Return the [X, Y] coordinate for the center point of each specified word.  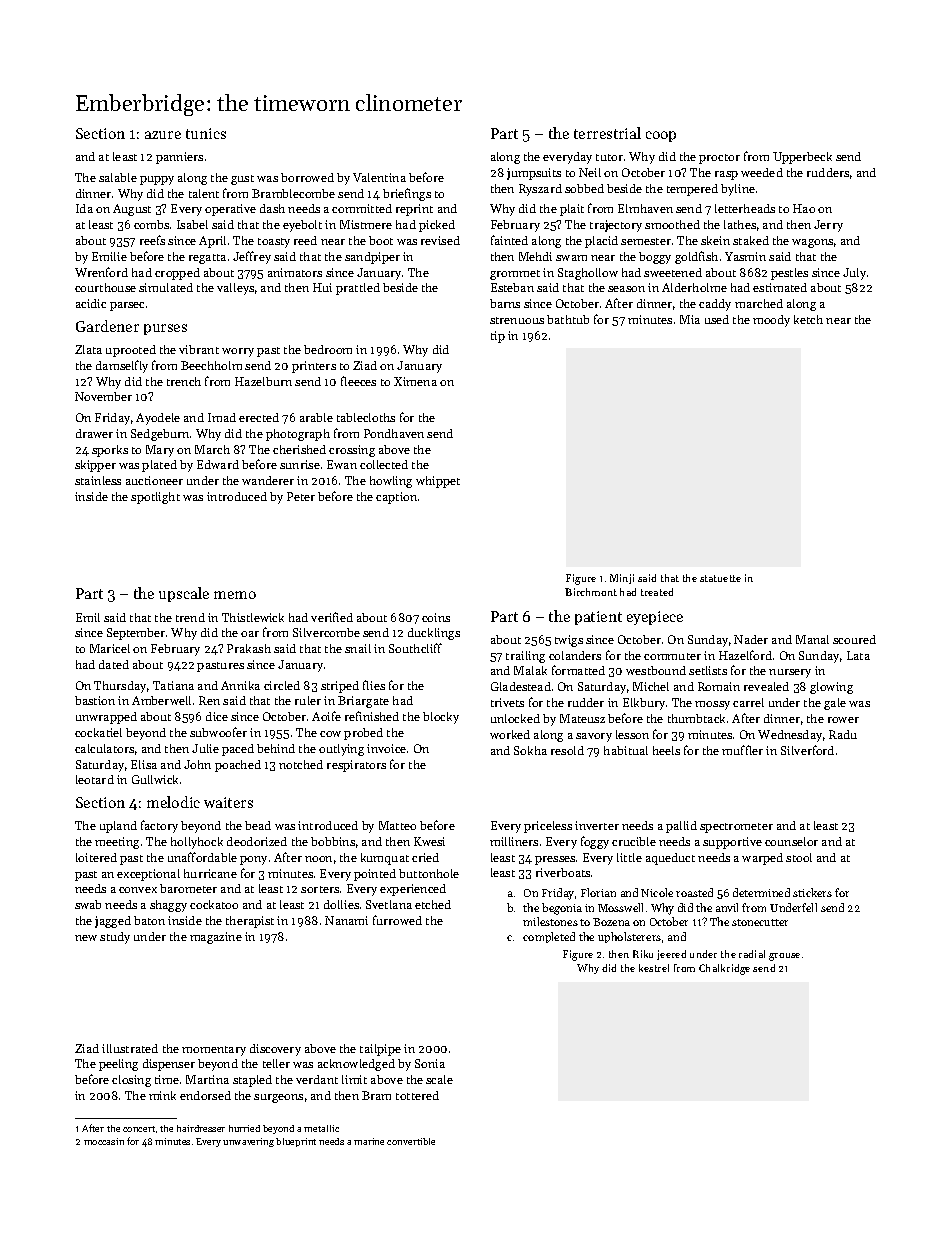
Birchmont [591, 592]
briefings [407, 194]
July [854, 274]
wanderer [268, 480]
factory [159, 826]
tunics [206, 133]
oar [250, 634]
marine [369, 1141]
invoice [386, 748]
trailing [525, 657]
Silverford [807, 750]
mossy [712, 705]
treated [657, 592]
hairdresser [201, 1128]
